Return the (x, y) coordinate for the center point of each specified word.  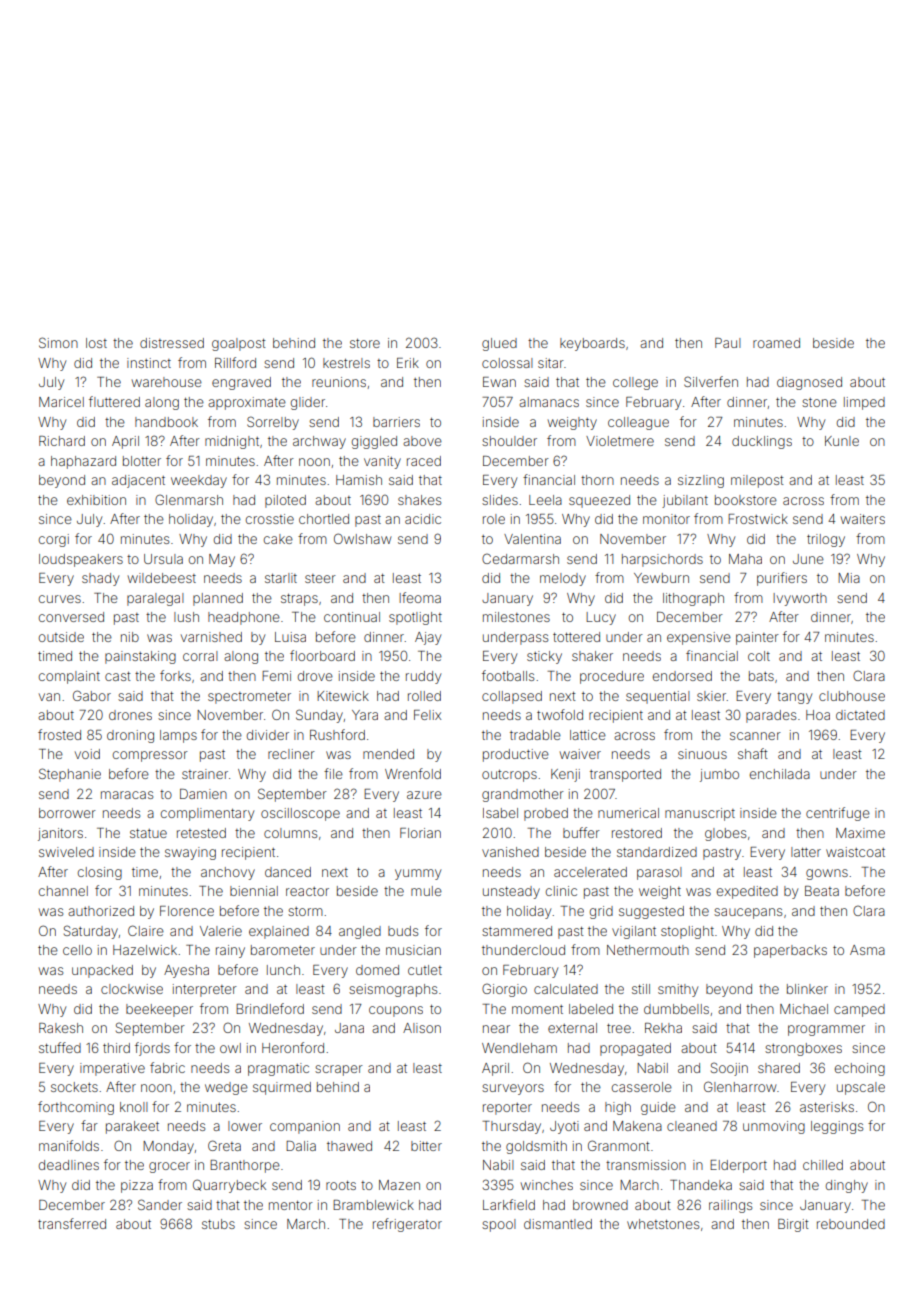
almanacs (549, 402)
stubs (218, 1224)
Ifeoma (420, 597)
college (635, 383)
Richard (62, 441)
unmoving (774, 1127)
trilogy (826, 540)
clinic (561, 891)
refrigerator (407, 1225)
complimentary (207, 814)
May (222, 560)
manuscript (700, 814)
